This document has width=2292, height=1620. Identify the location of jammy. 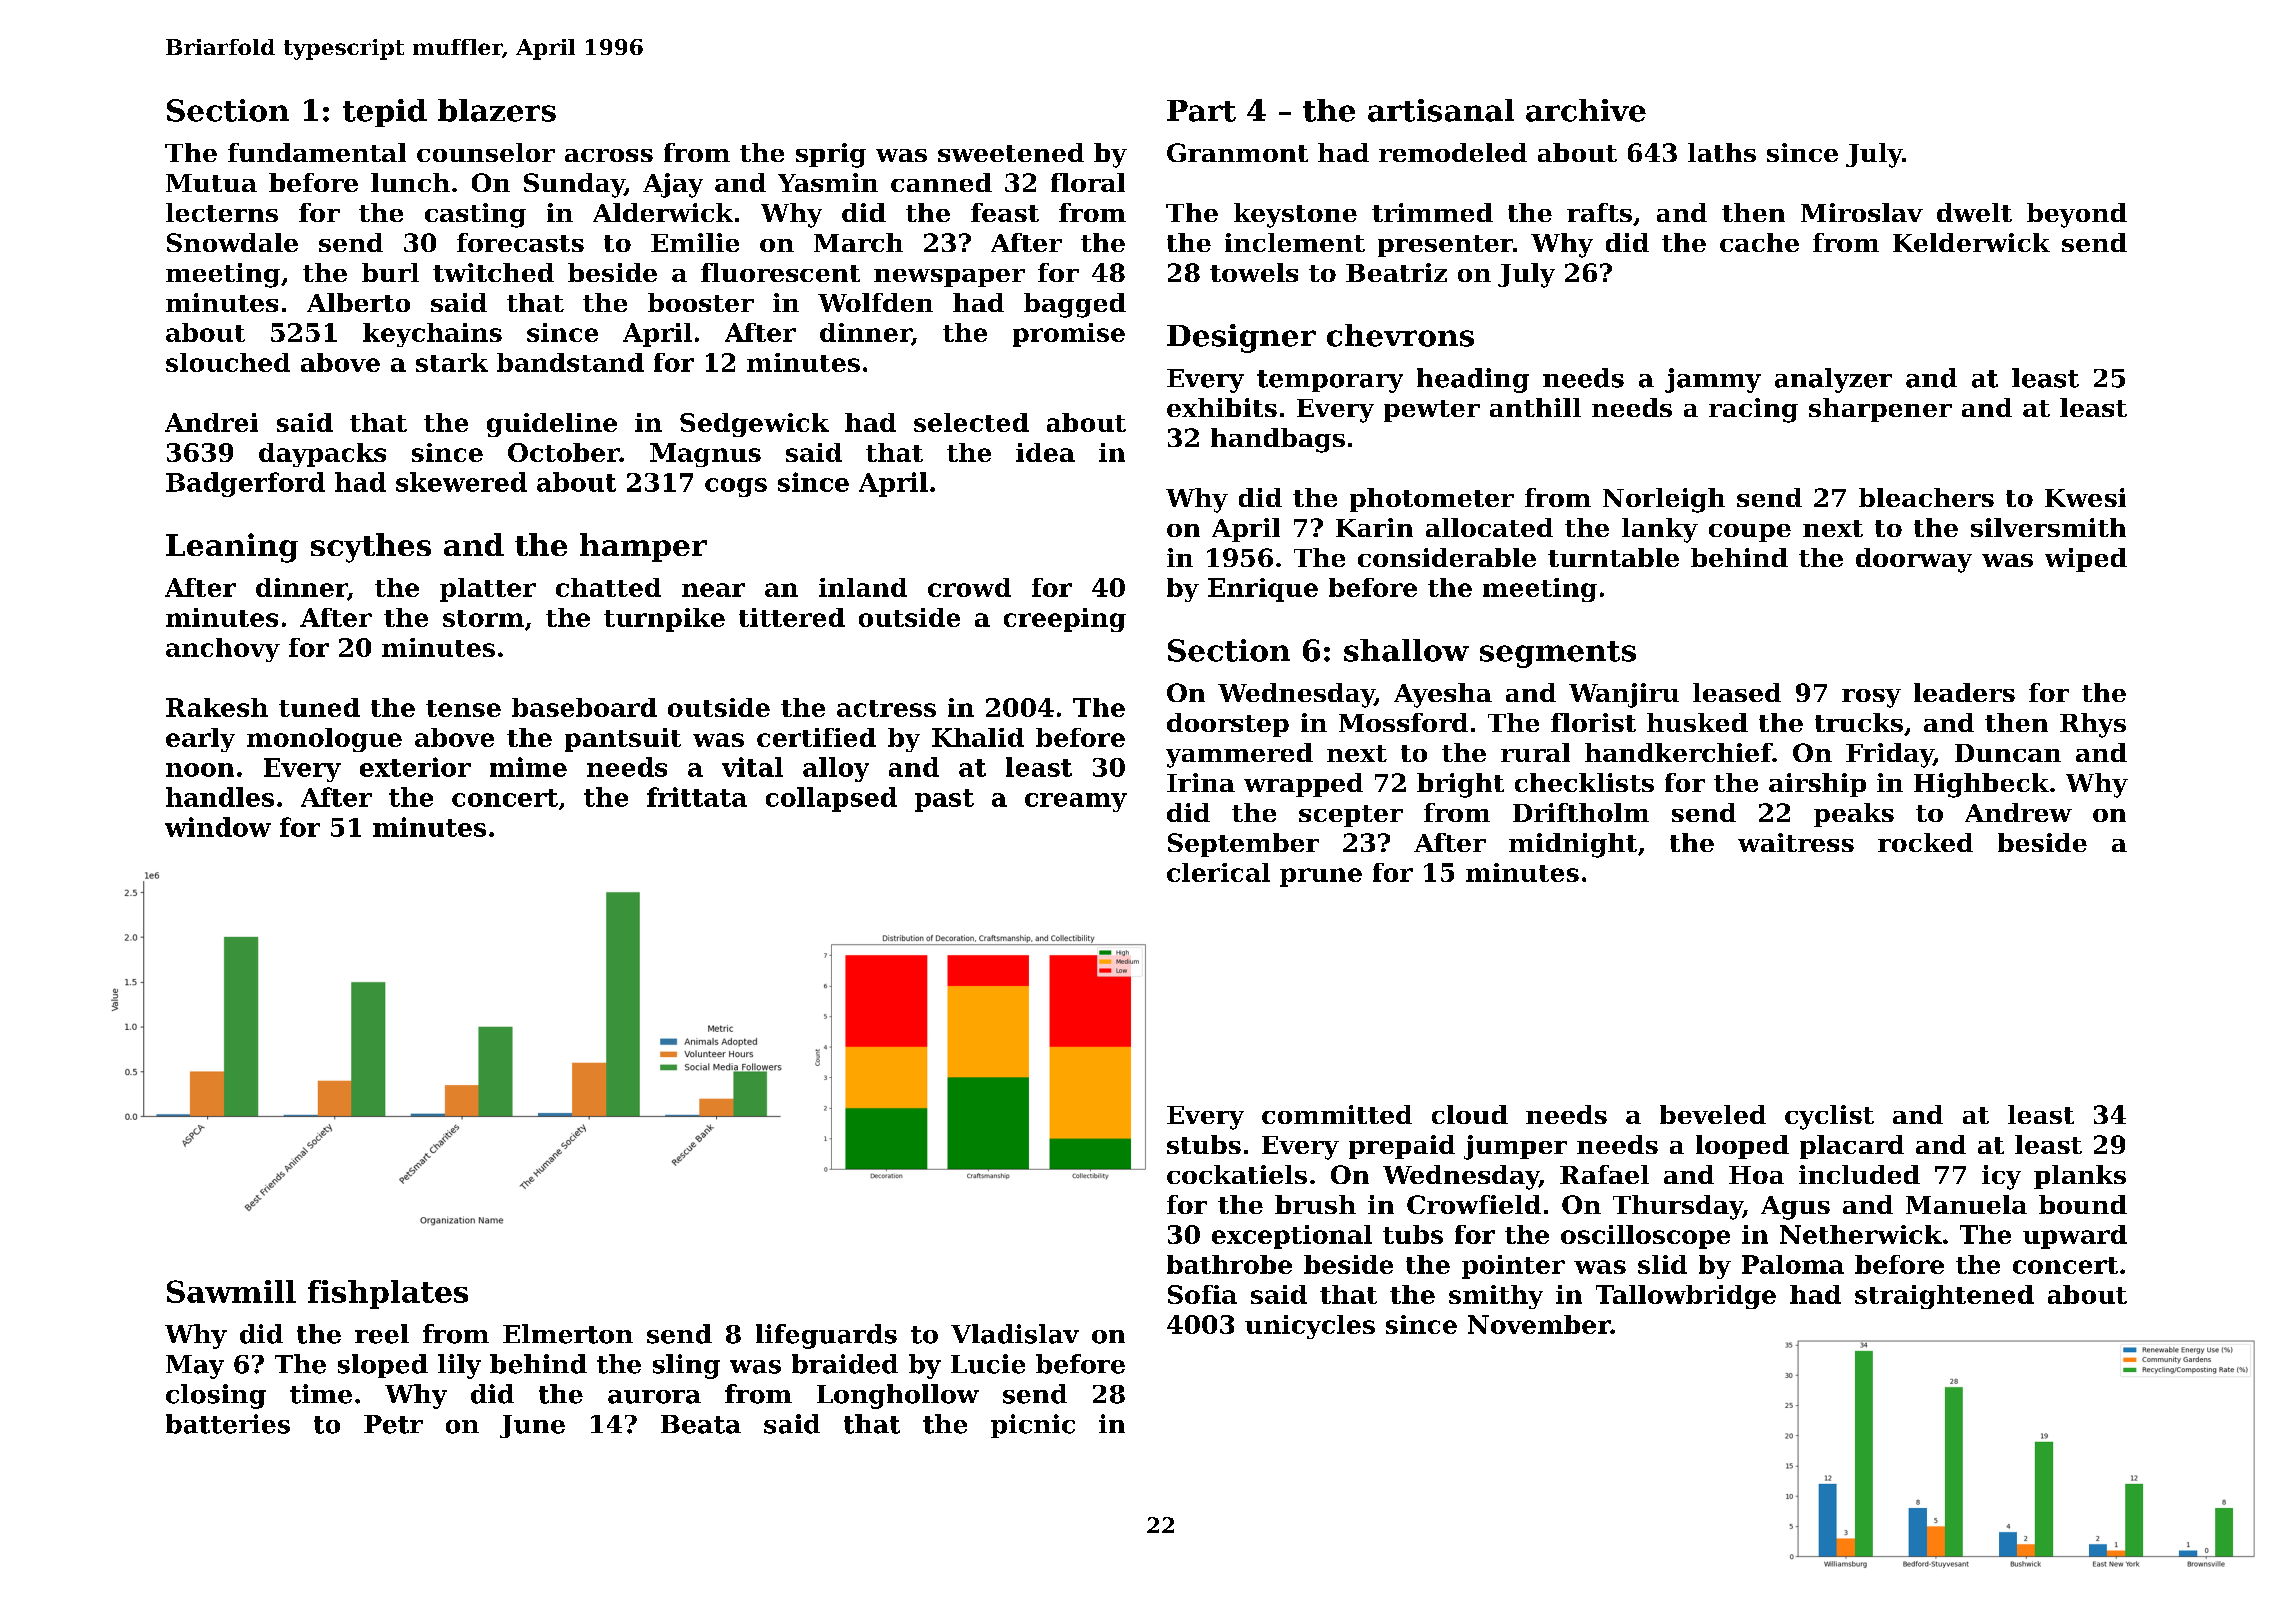
(1713, 380).
